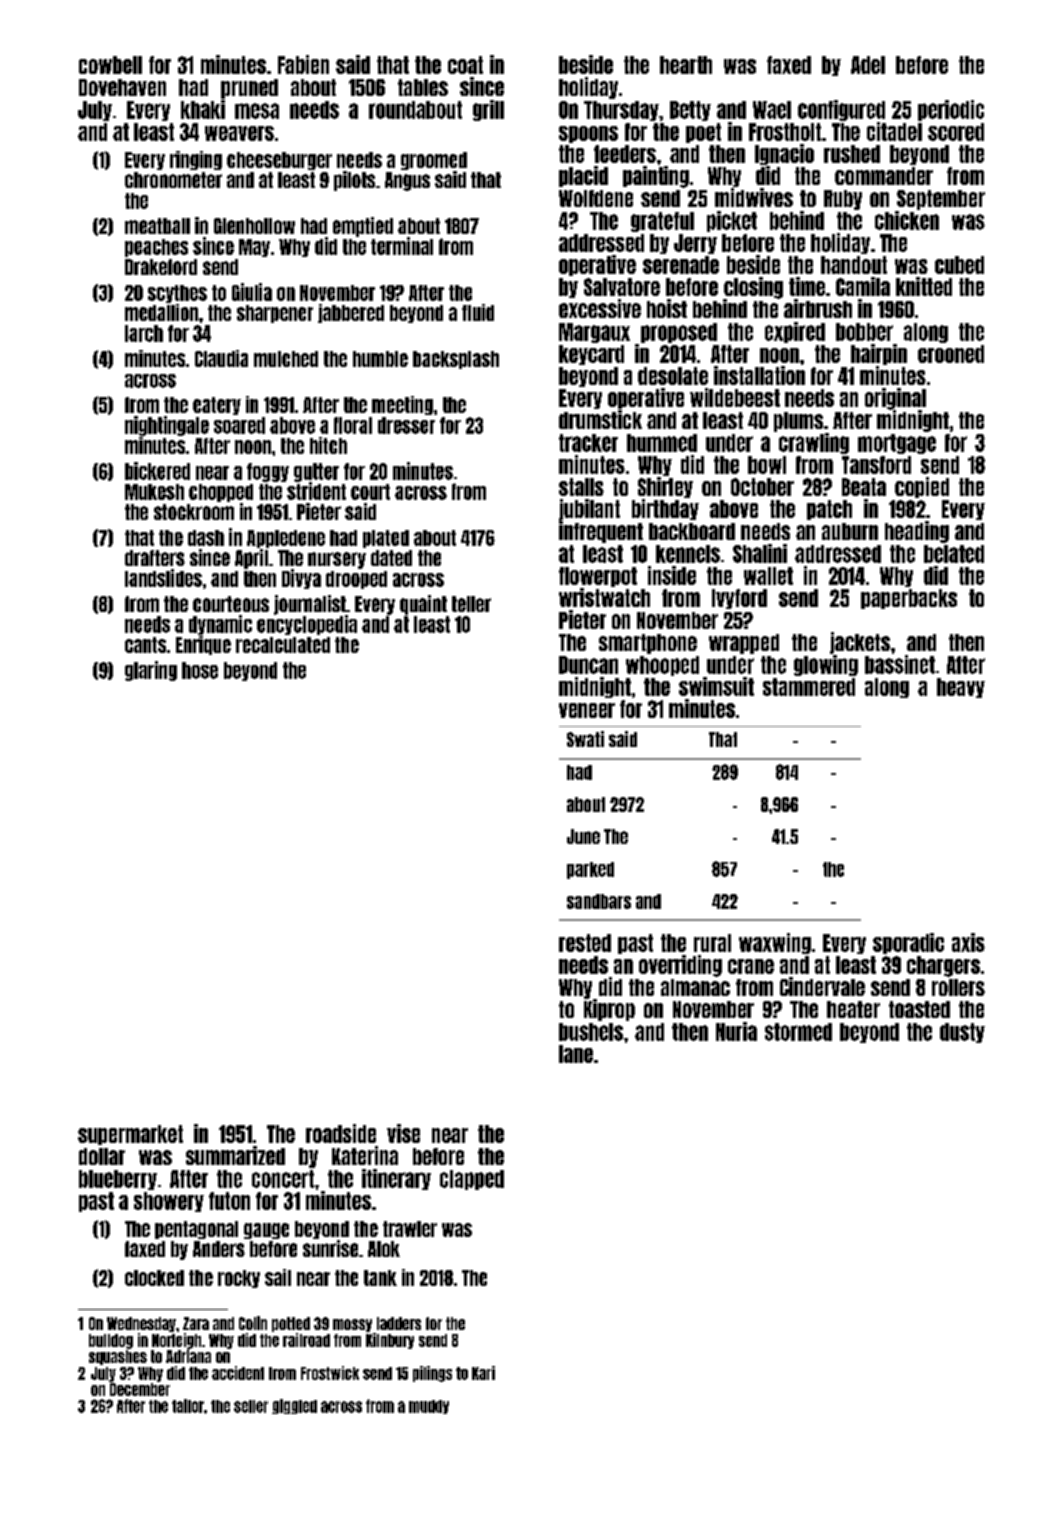 The width and height of the page is (1063, 1540). Describe the element at coordinates (465, 65) in the page. I see `coat` at that location.
